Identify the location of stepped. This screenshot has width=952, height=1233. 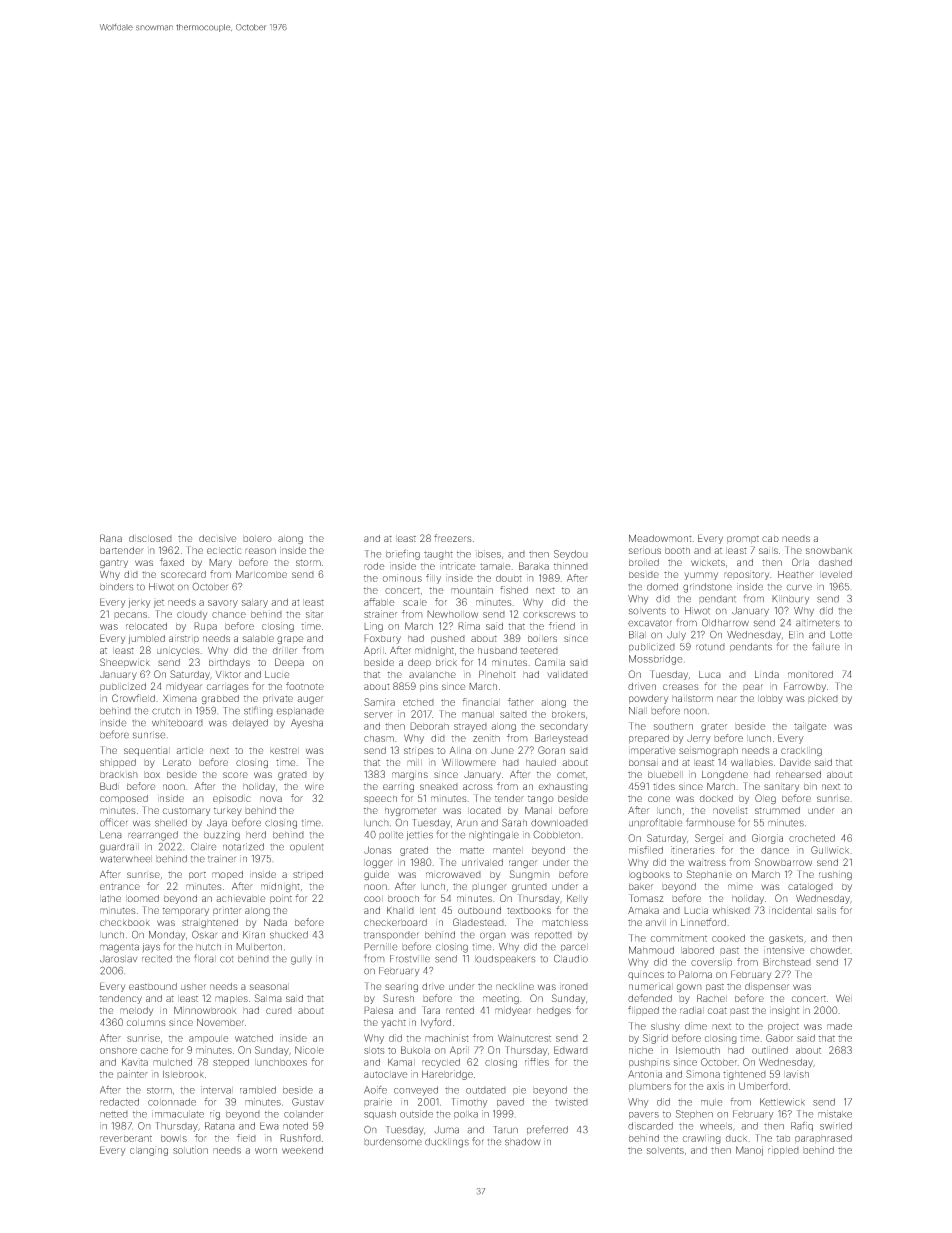
(231, 1062).
